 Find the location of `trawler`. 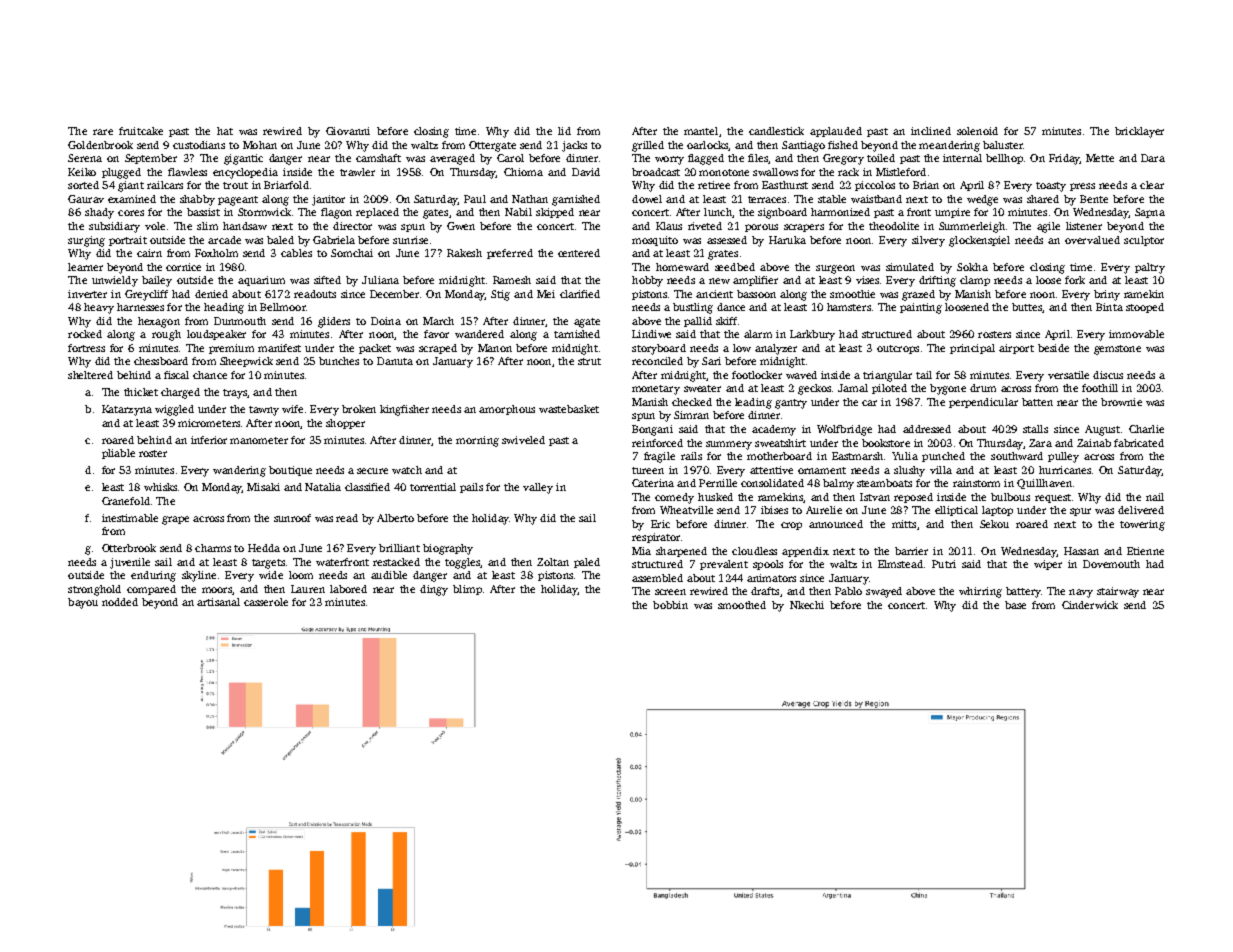

trawler is located at coordinates (357, 172).
